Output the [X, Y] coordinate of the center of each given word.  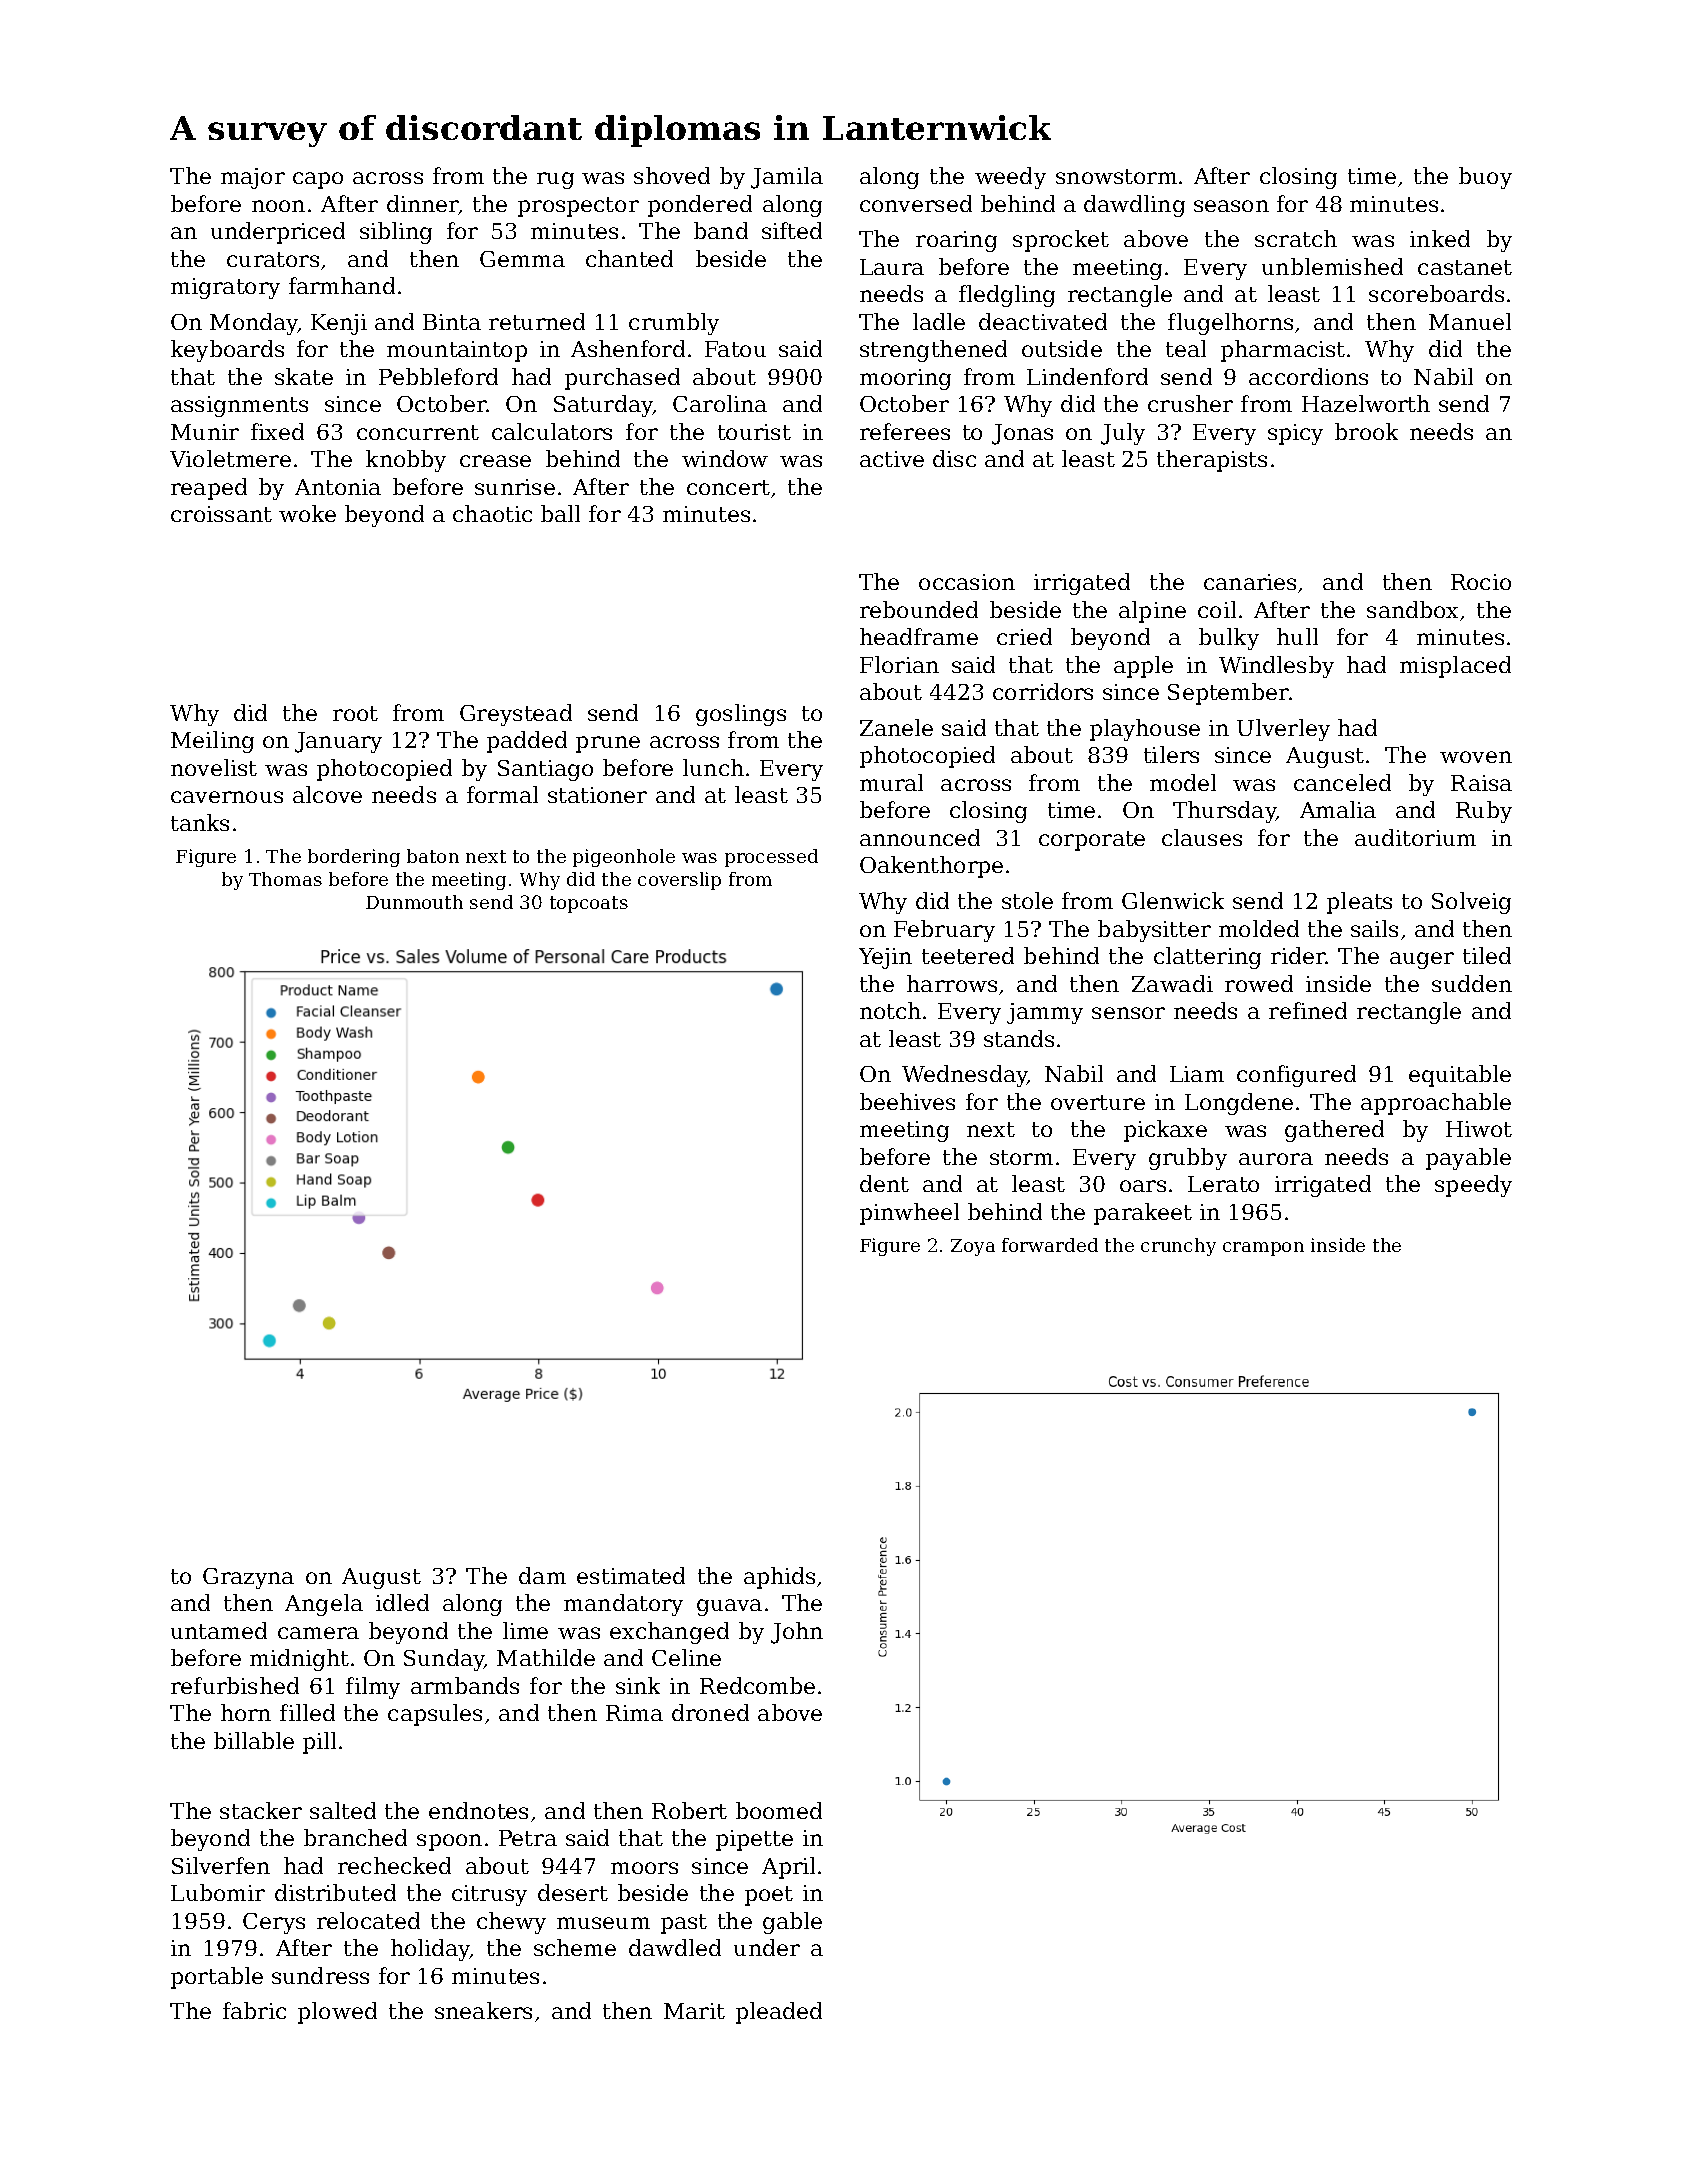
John [797, 1633]
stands [1019, 1038]
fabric [254, 2010]
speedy [1473, 1186]
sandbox [1412, 609]
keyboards [227, 351]
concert [728, 487]
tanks [200, 822]
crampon [1263, 1249]
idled [402, 1602]
